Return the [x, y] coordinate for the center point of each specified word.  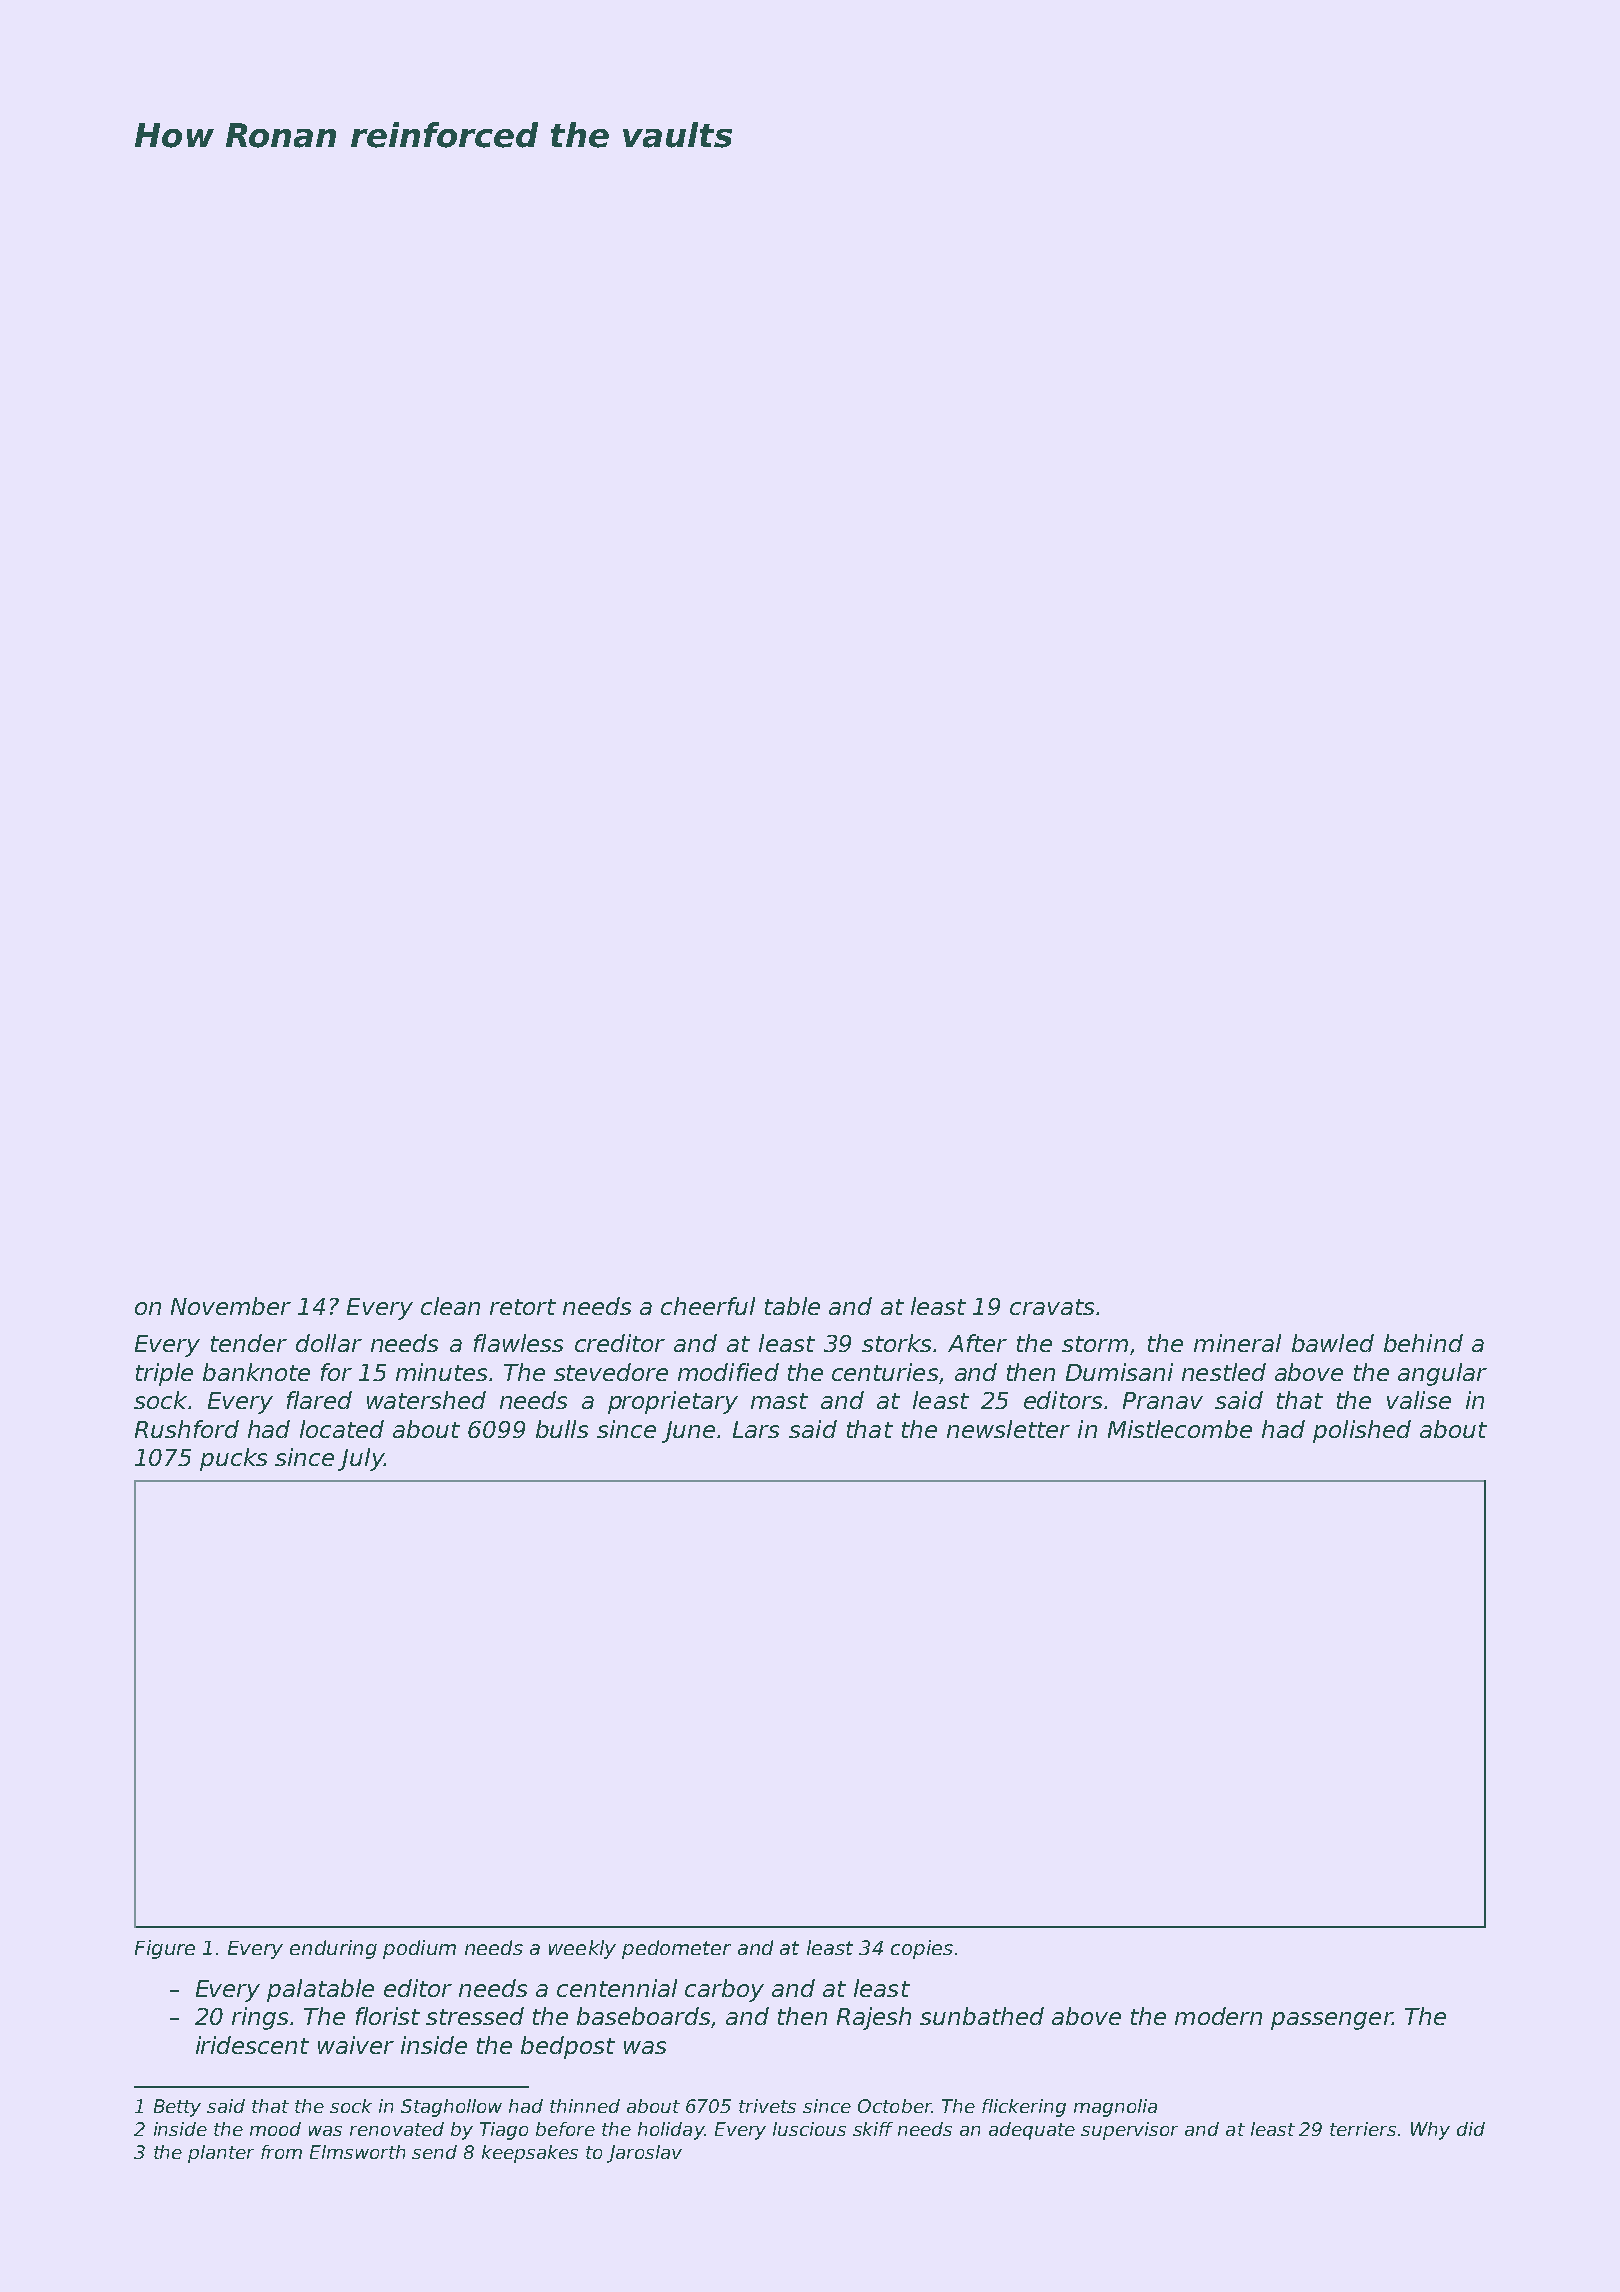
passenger [1331, 2021]
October [895, 2106]
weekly [582, 1949]
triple [164, 1374]
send [434, 2152]
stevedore [611, 1372]
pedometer [676, 1949]
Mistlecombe [1180, 1429]
